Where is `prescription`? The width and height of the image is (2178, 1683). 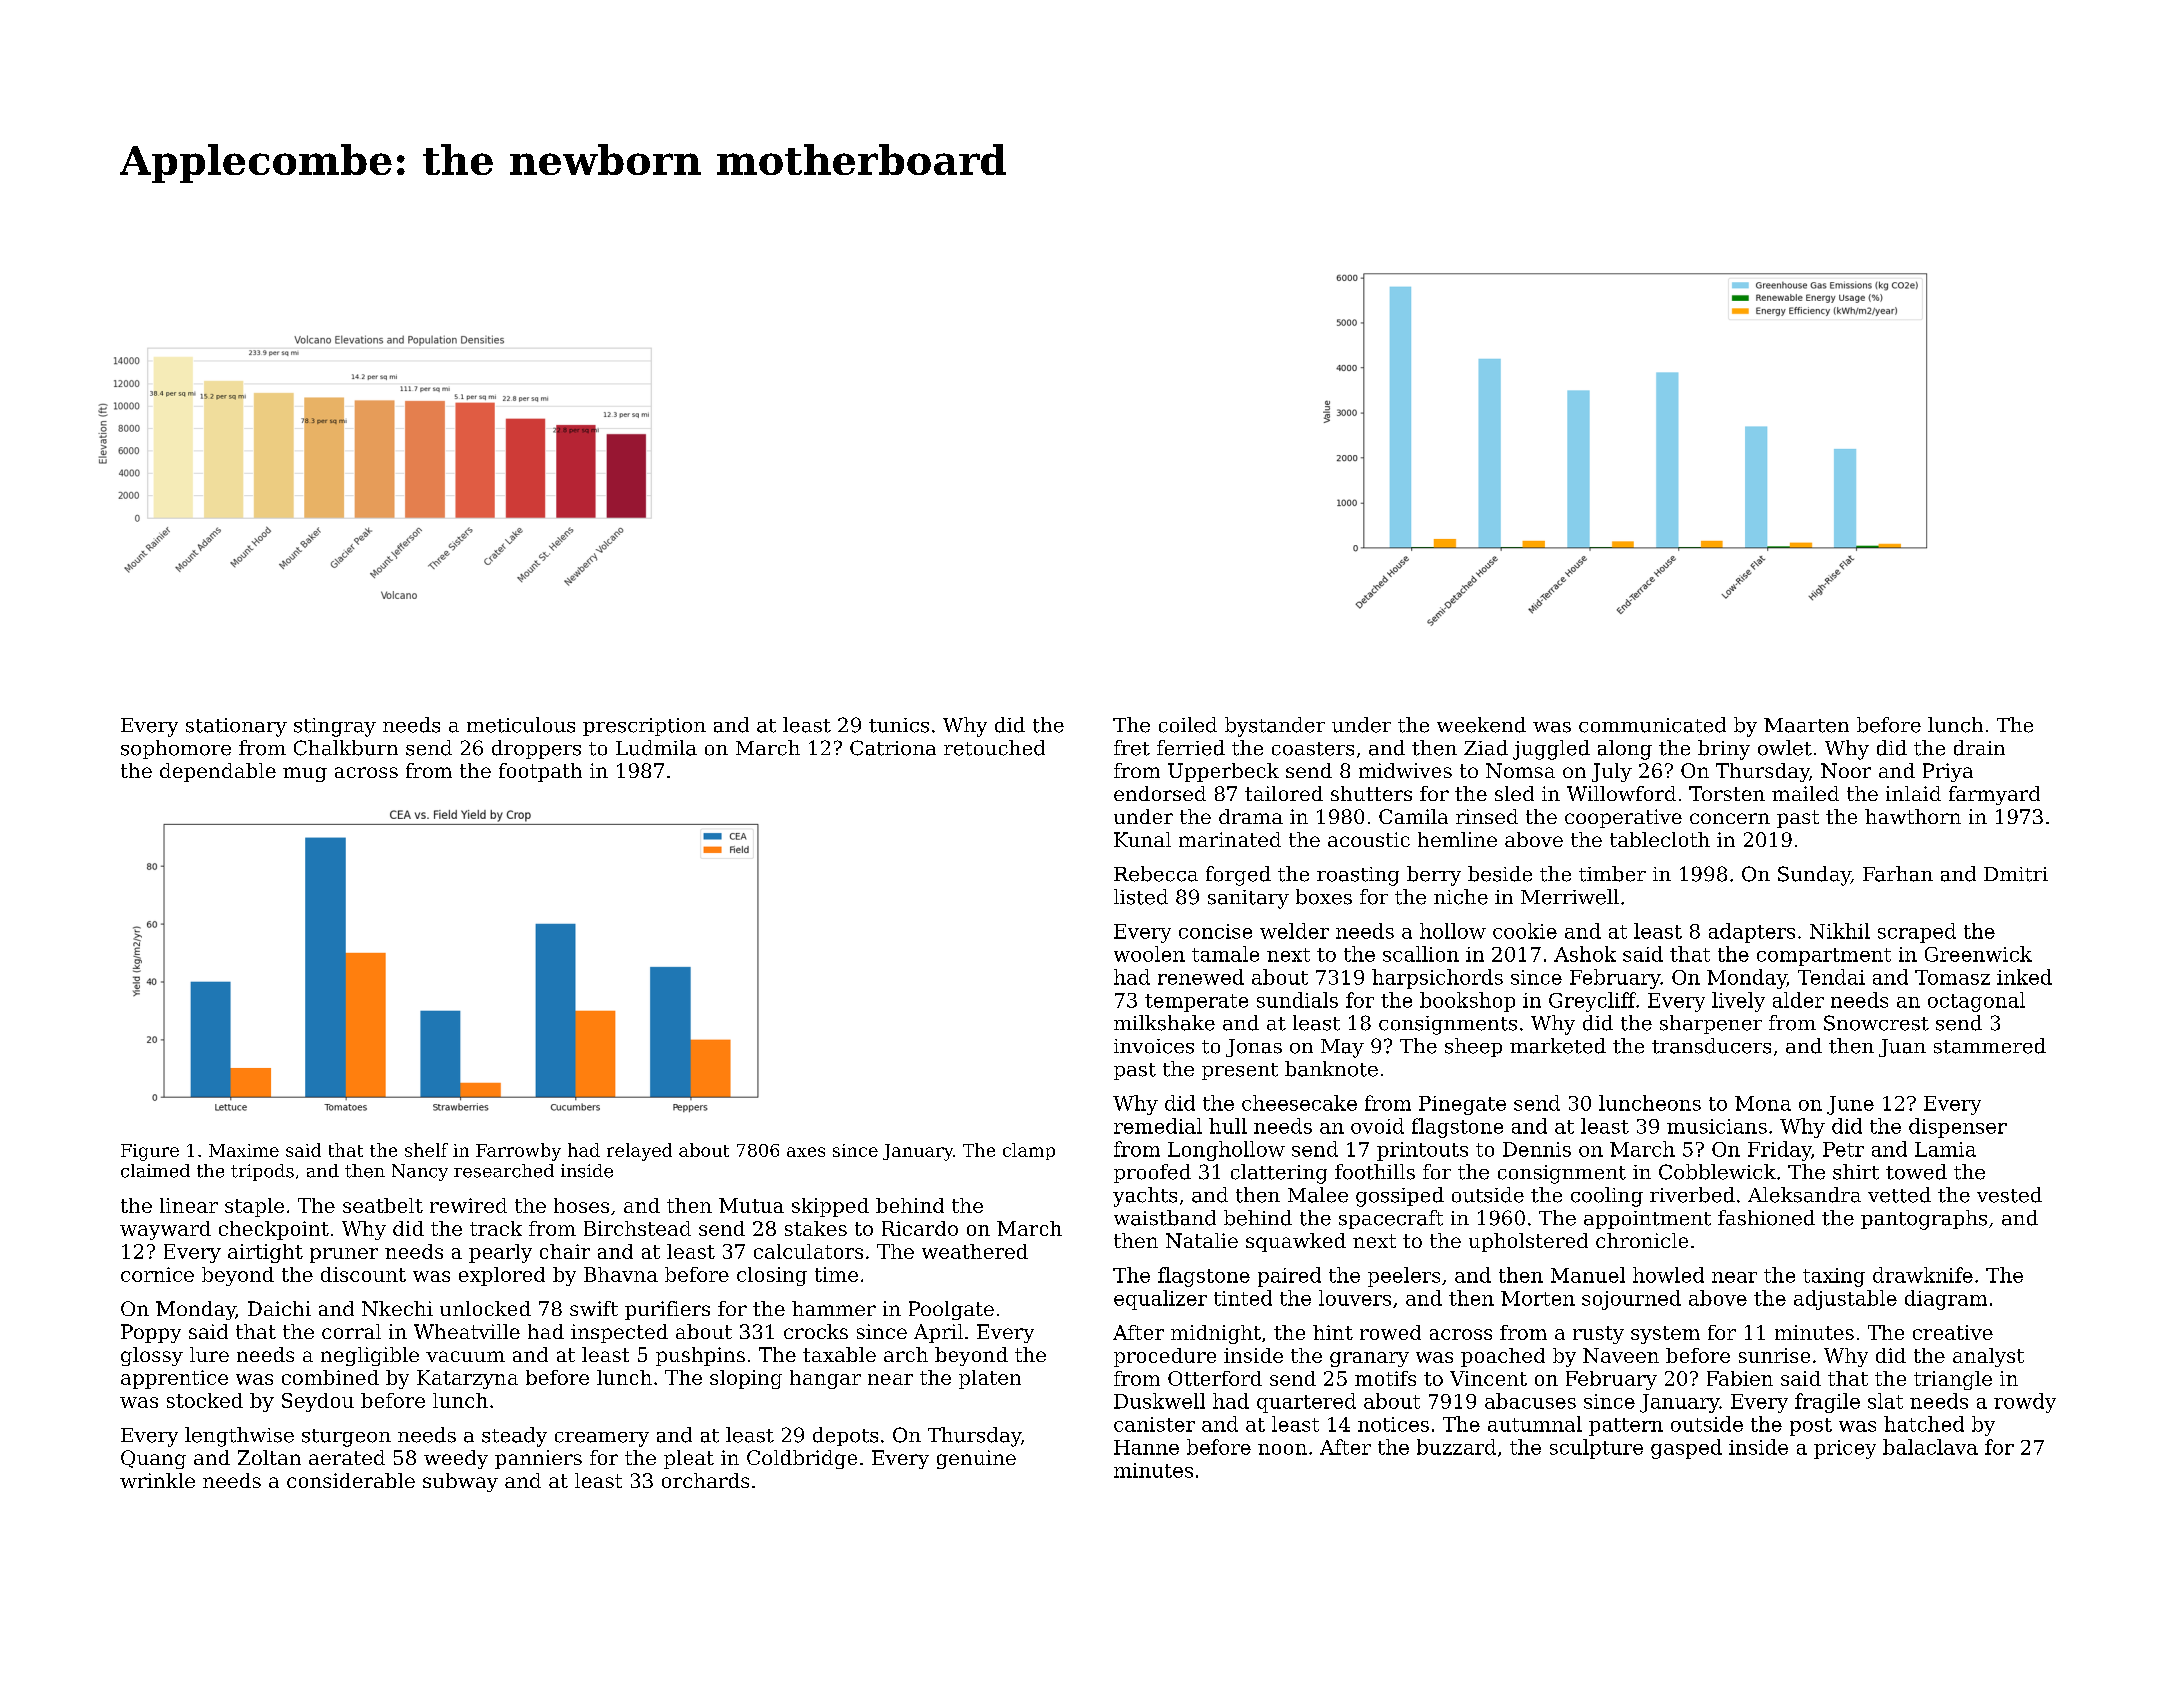
prescription is located at coordinates (644, 727).
